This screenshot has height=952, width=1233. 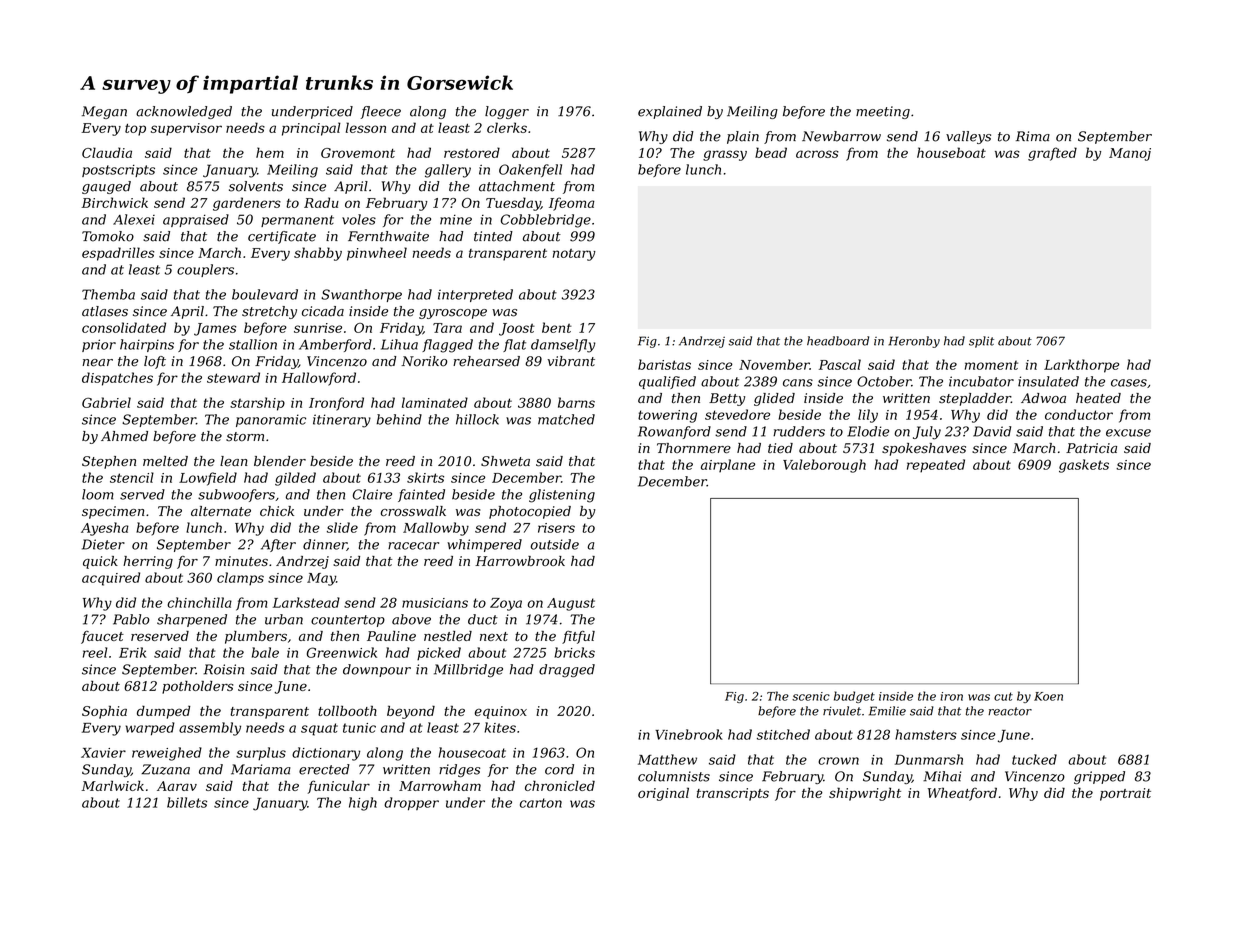 I want to click on Newbarrow, so click(x=841, y=136).
